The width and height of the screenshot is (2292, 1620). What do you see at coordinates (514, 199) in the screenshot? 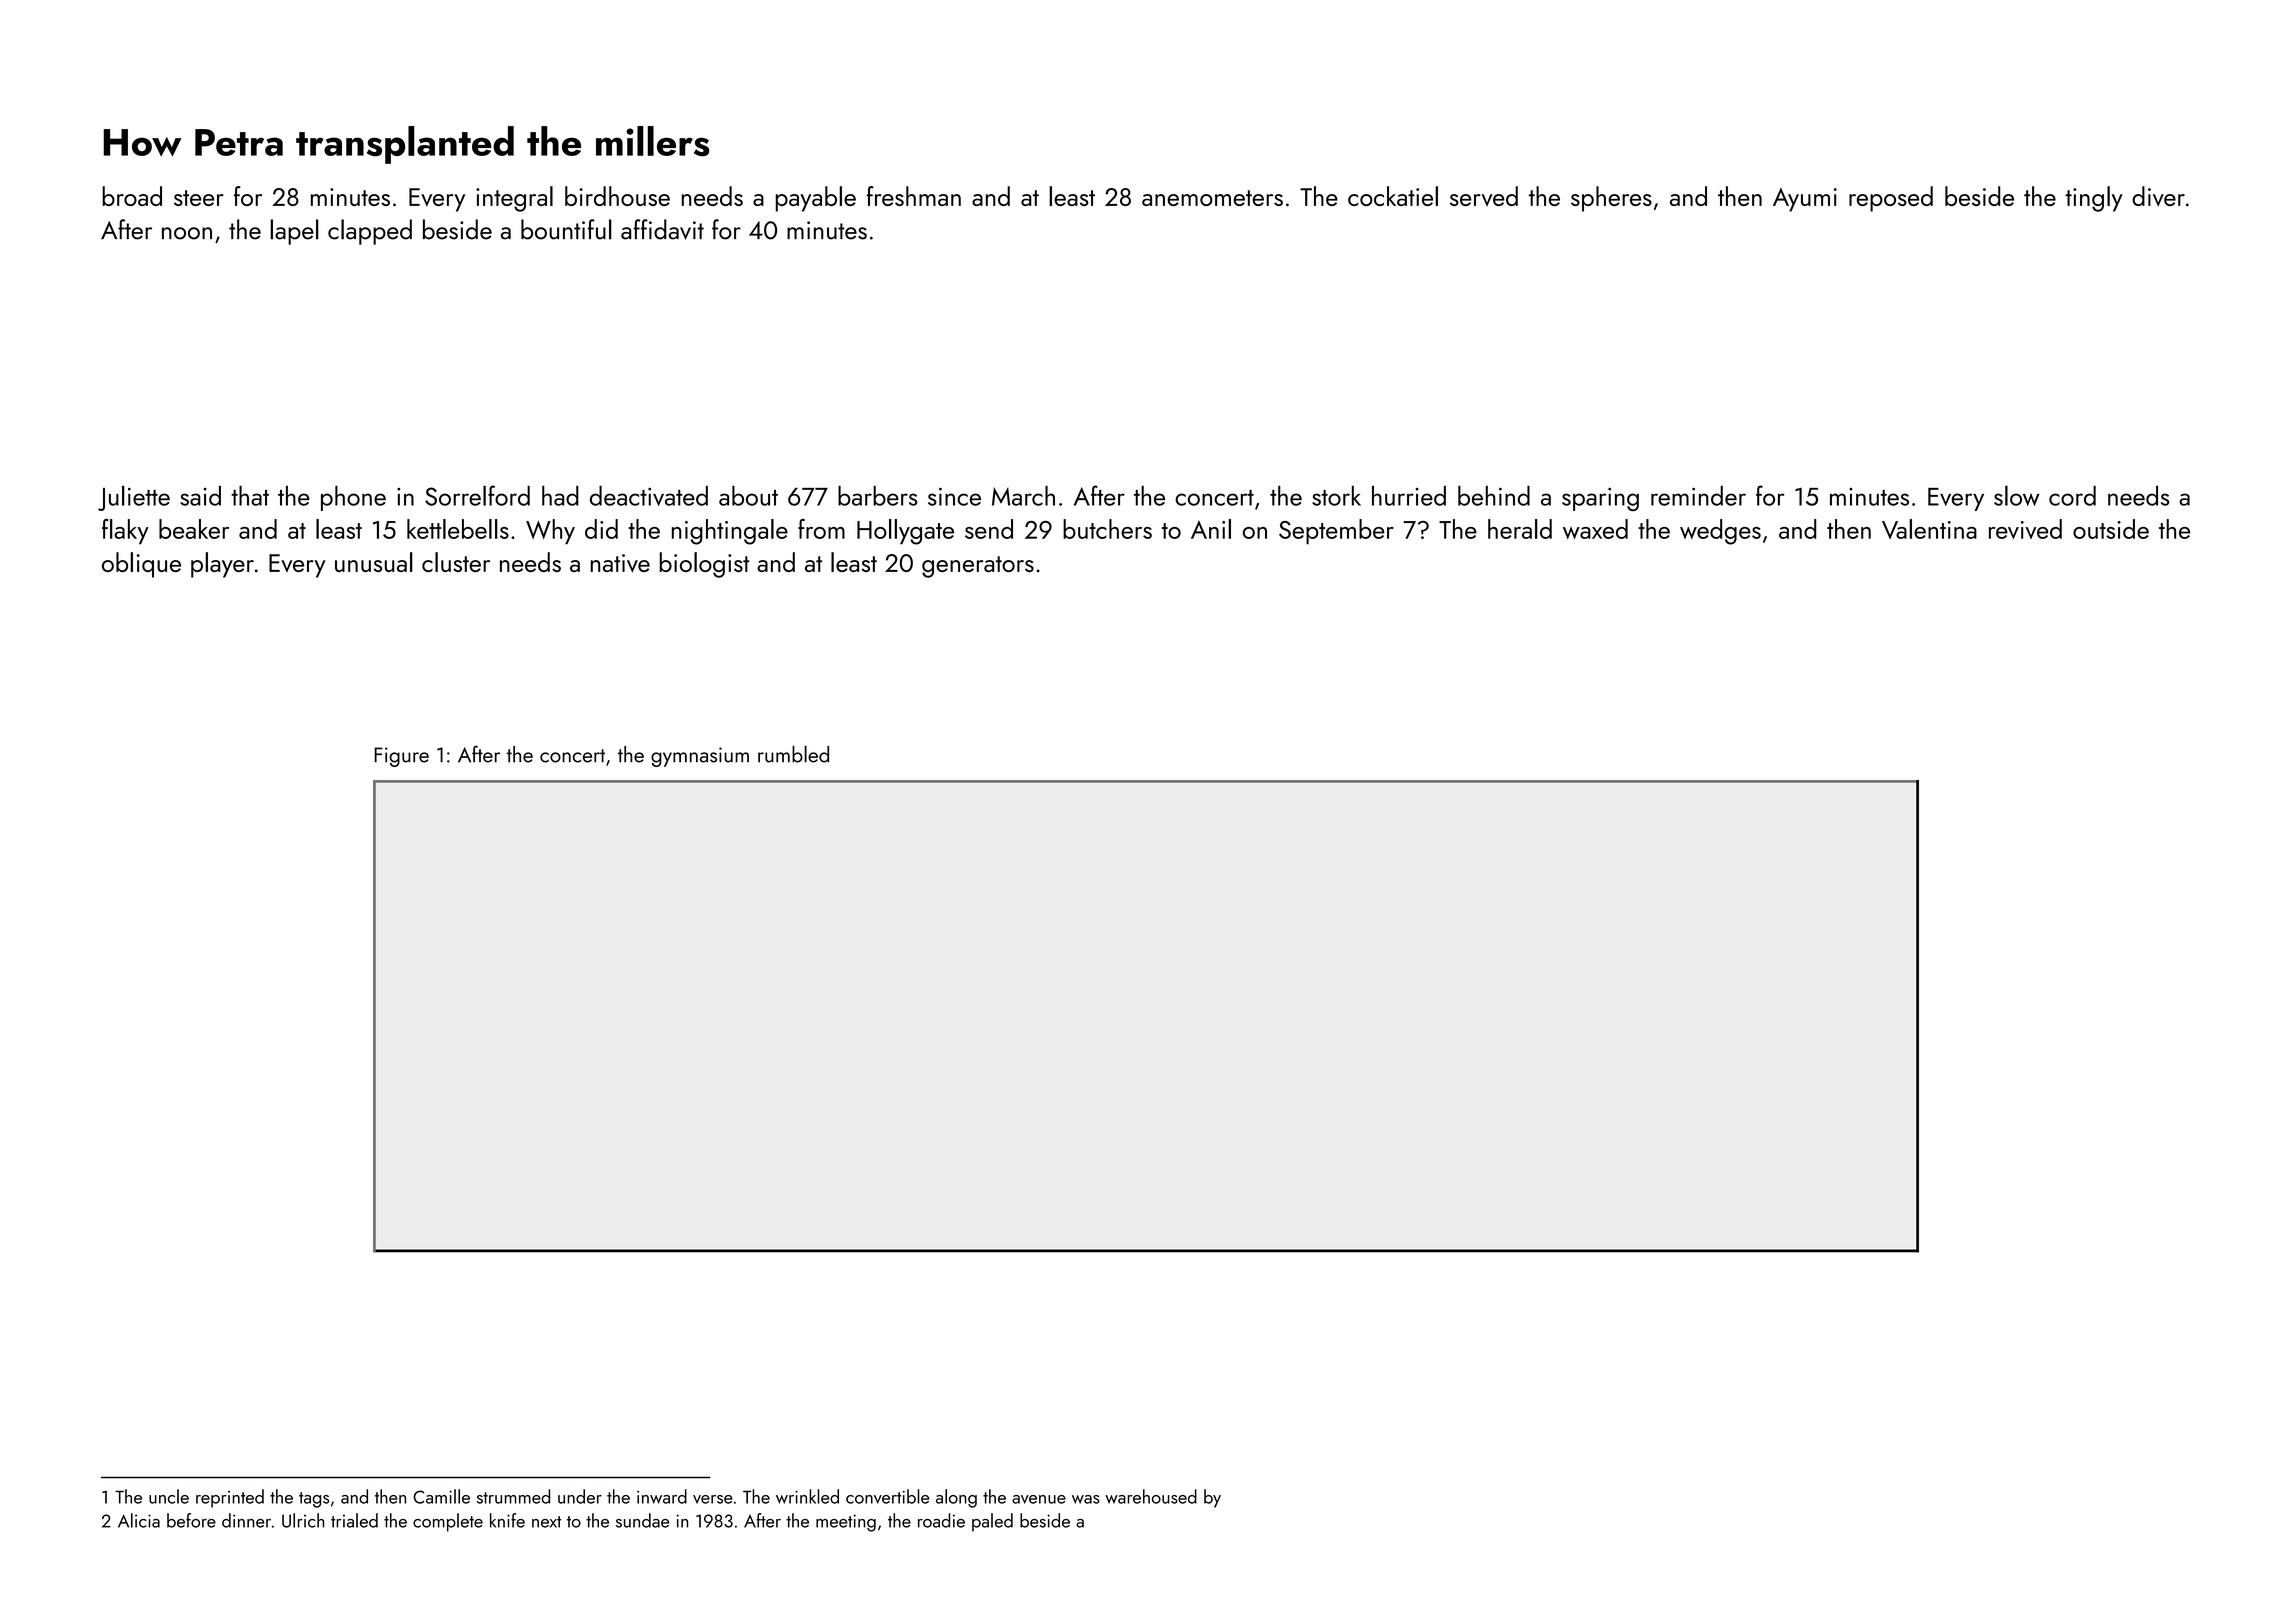
I see `integral` at bounding box center [514, 199].
